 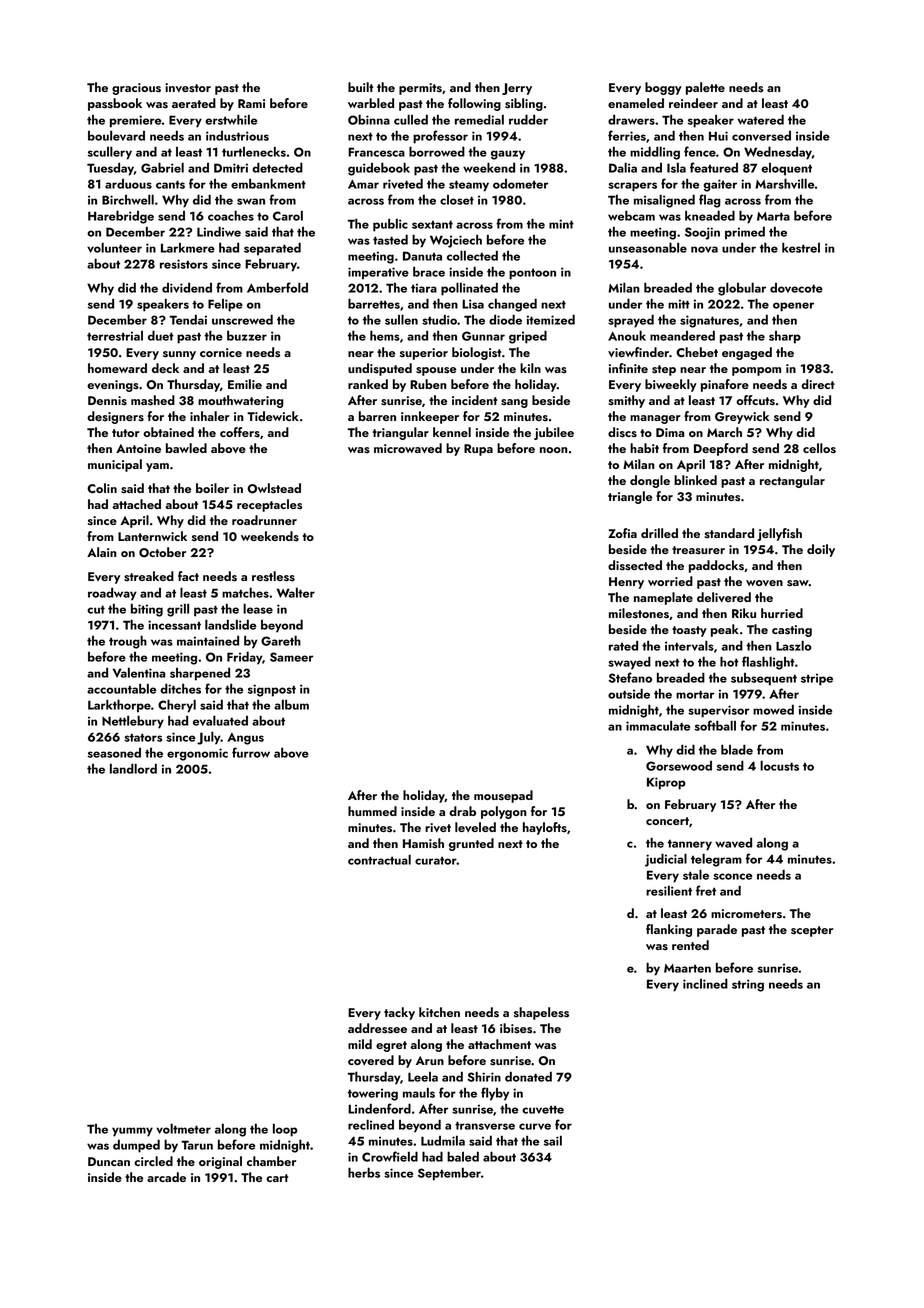 I want to click on addressee, so click(x=377, y=1028).
